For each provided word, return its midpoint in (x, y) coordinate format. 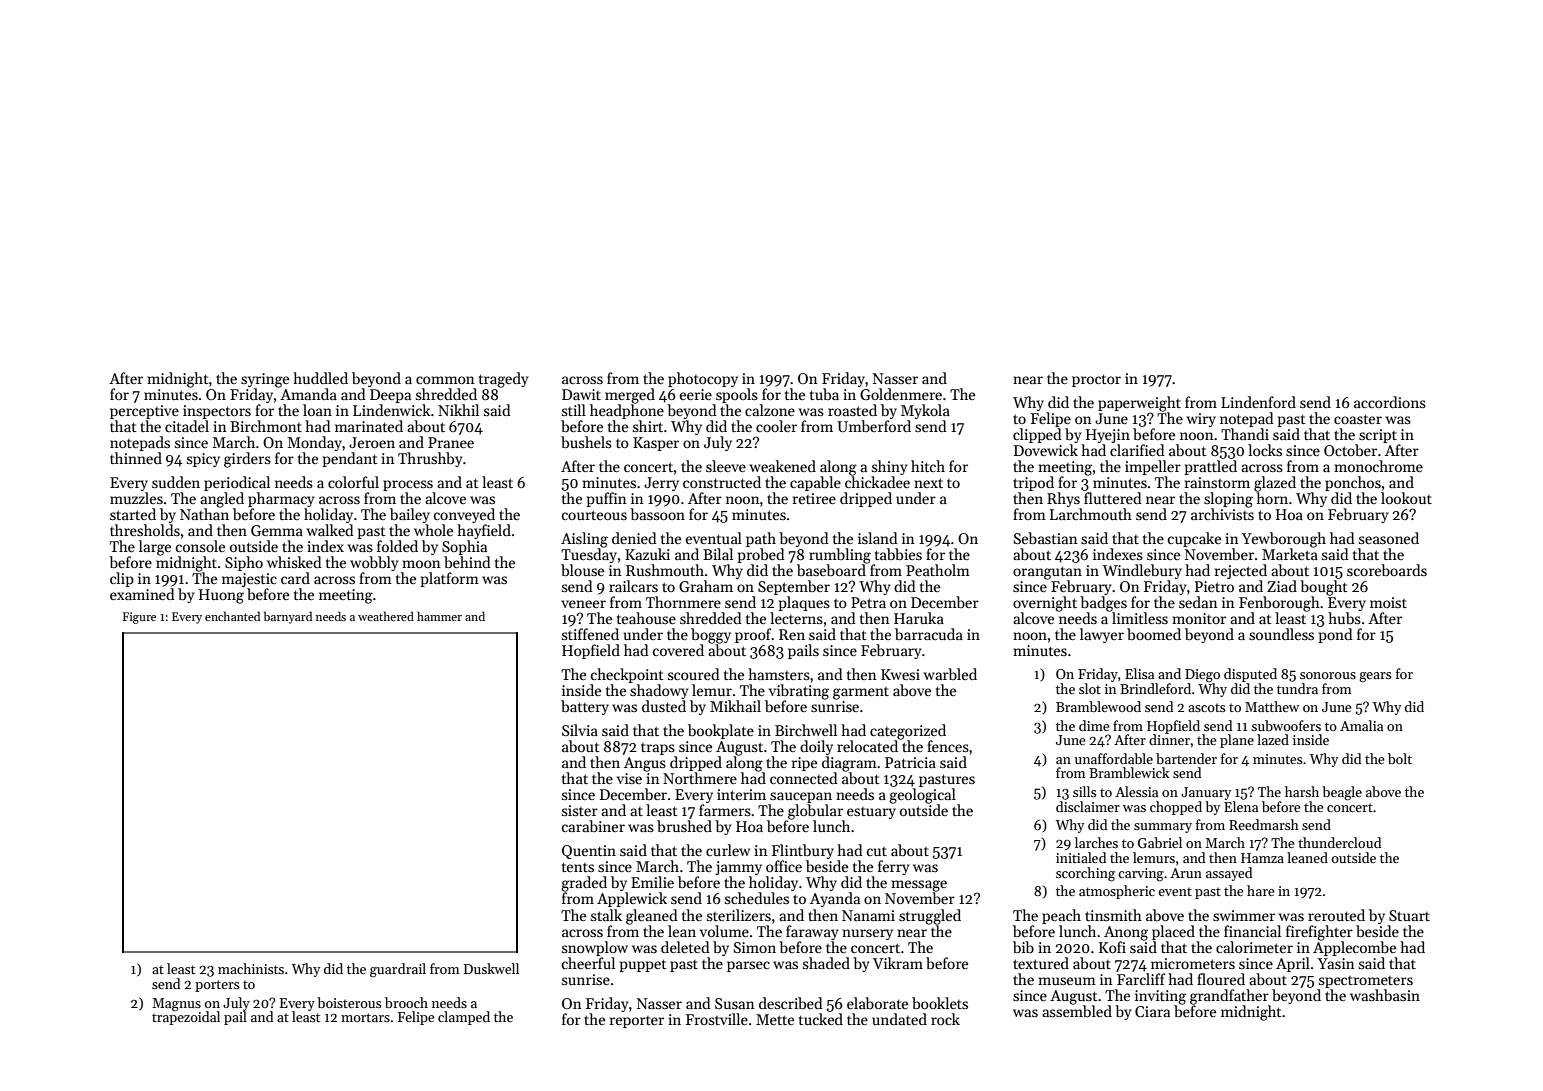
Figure (139, 618)
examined (142, 594)
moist (1388, 602)
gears (1375, 677)
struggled (930, 917)
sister (580, 810)
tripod (1033, 483)
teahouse (646, 618)
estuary (871, 813)
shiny (889, 467)
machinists (251, 968)
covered (678, 650)
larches (1096, 842)
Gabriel (1160, 842)
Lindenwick (392, 410)
